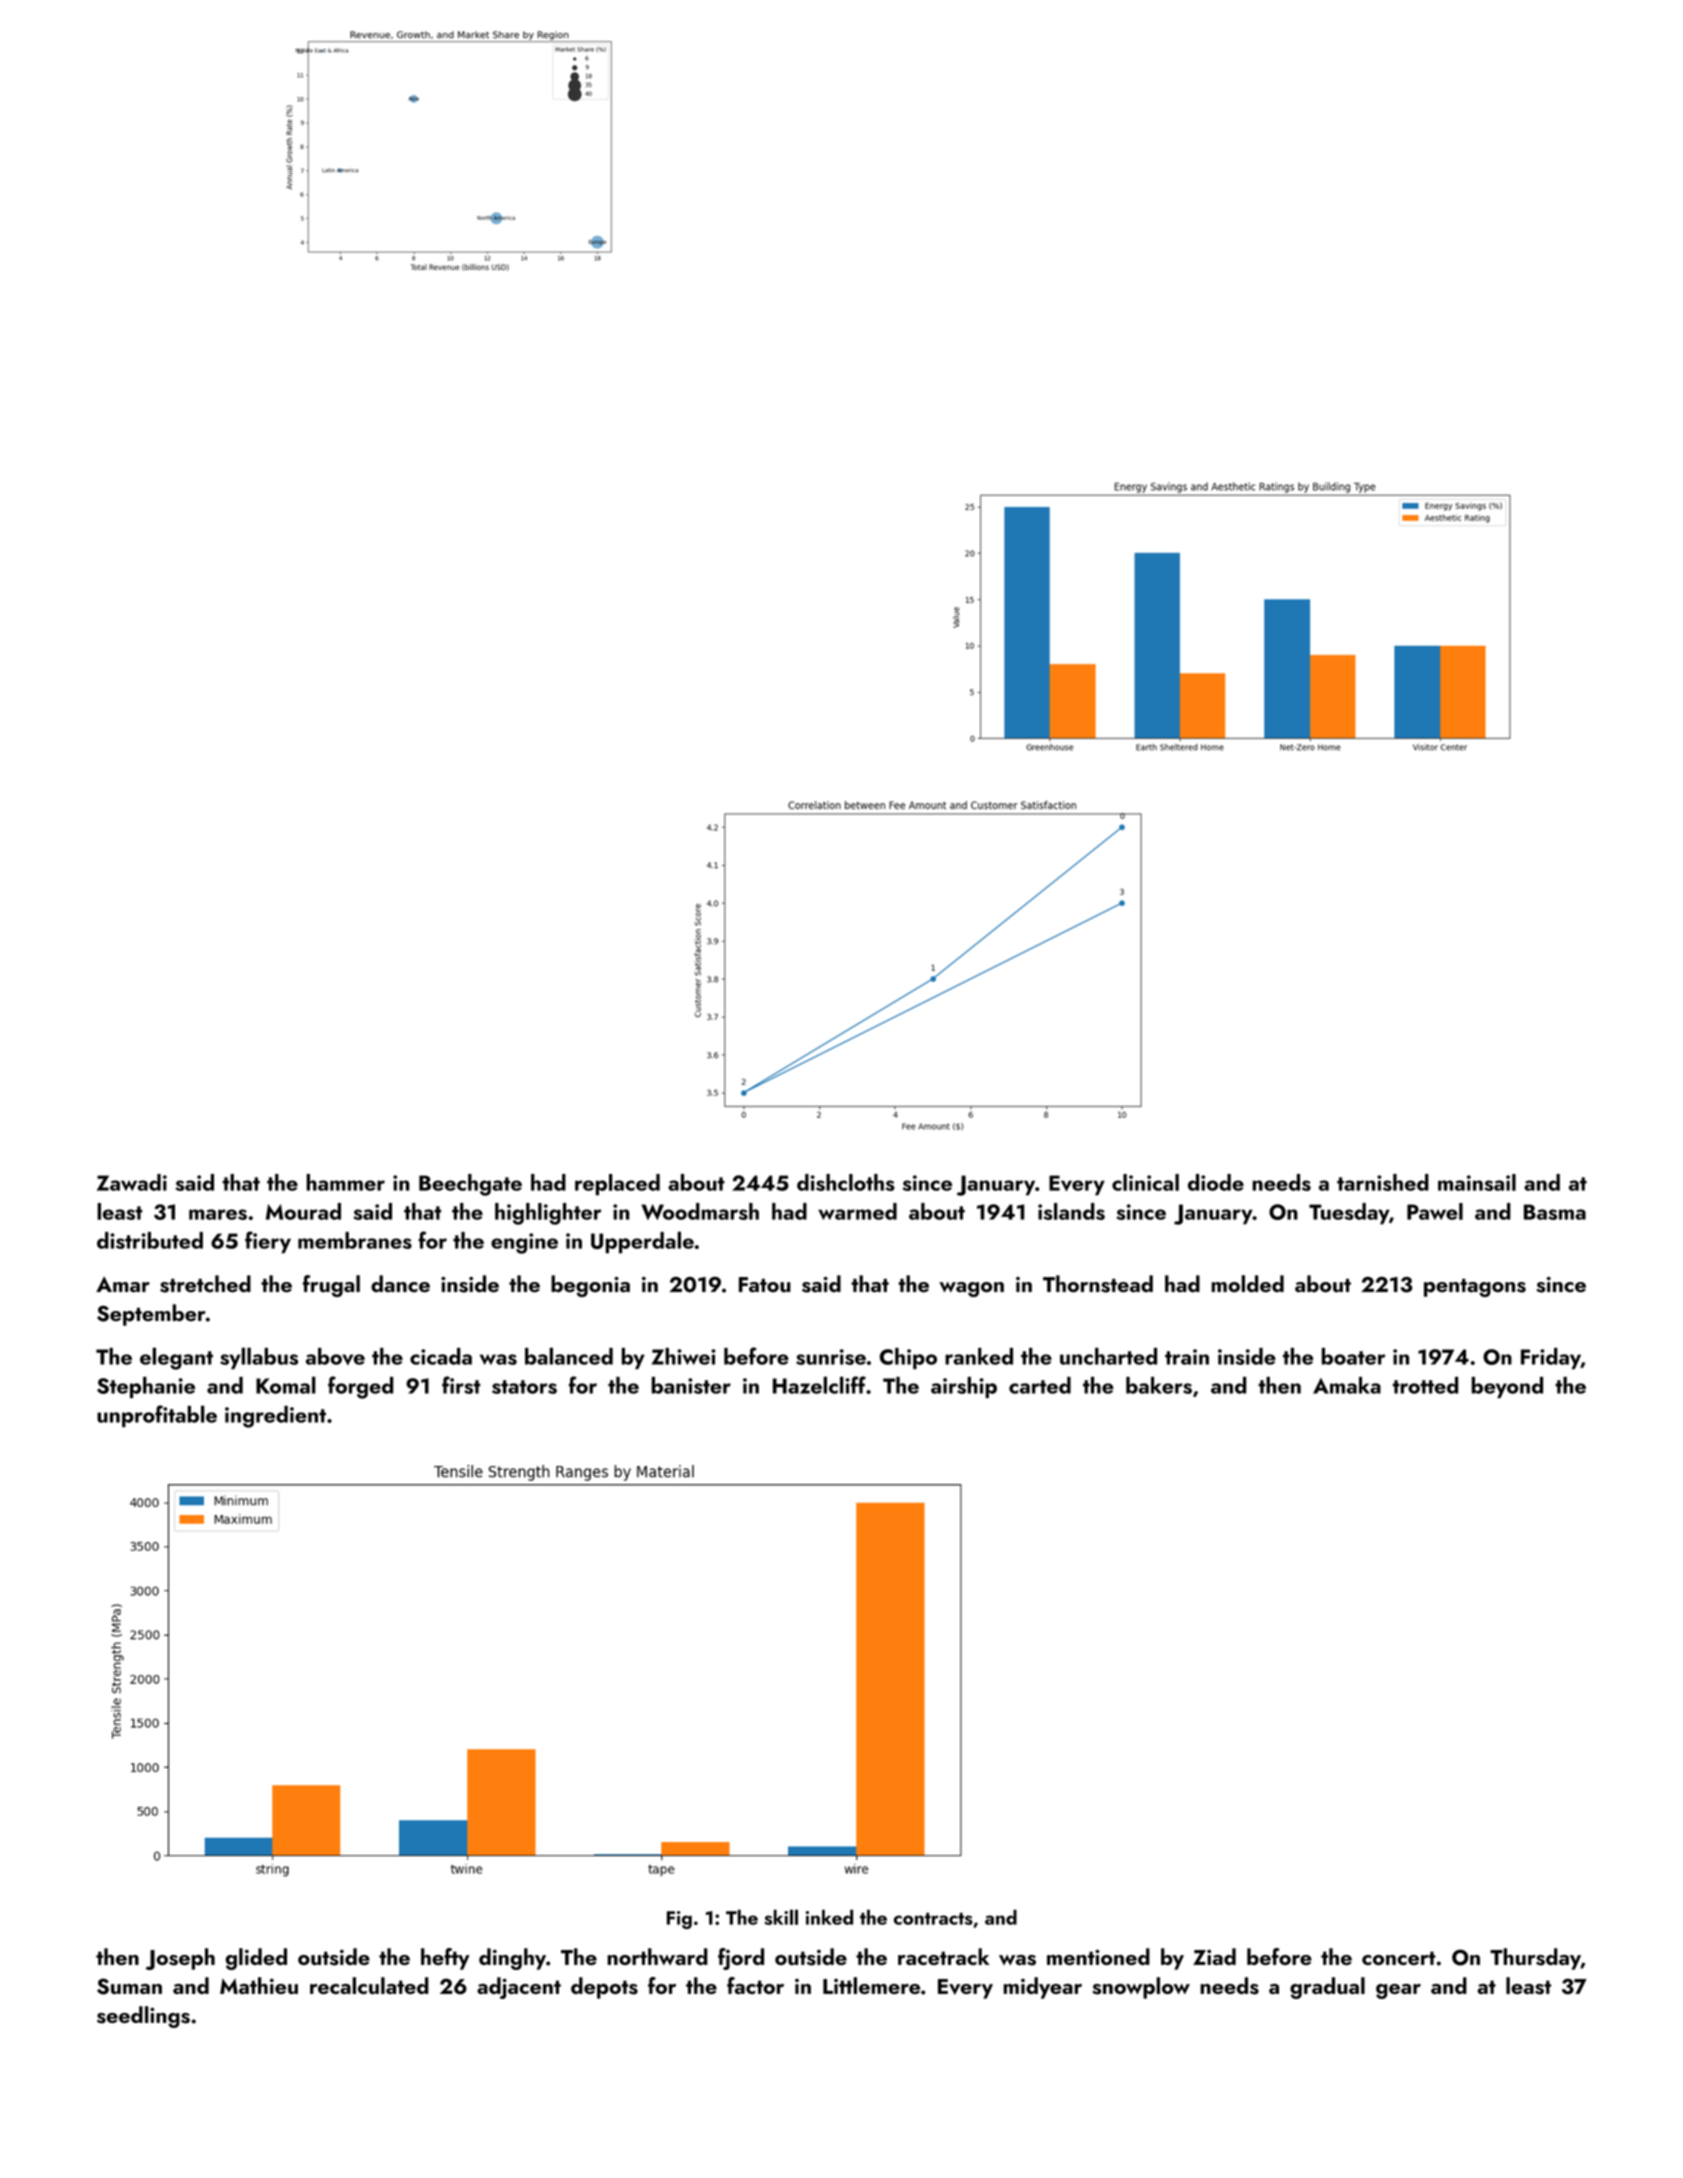  Describe the element at coordinates (781, 1917) in the image. I see `skill` at that location.
